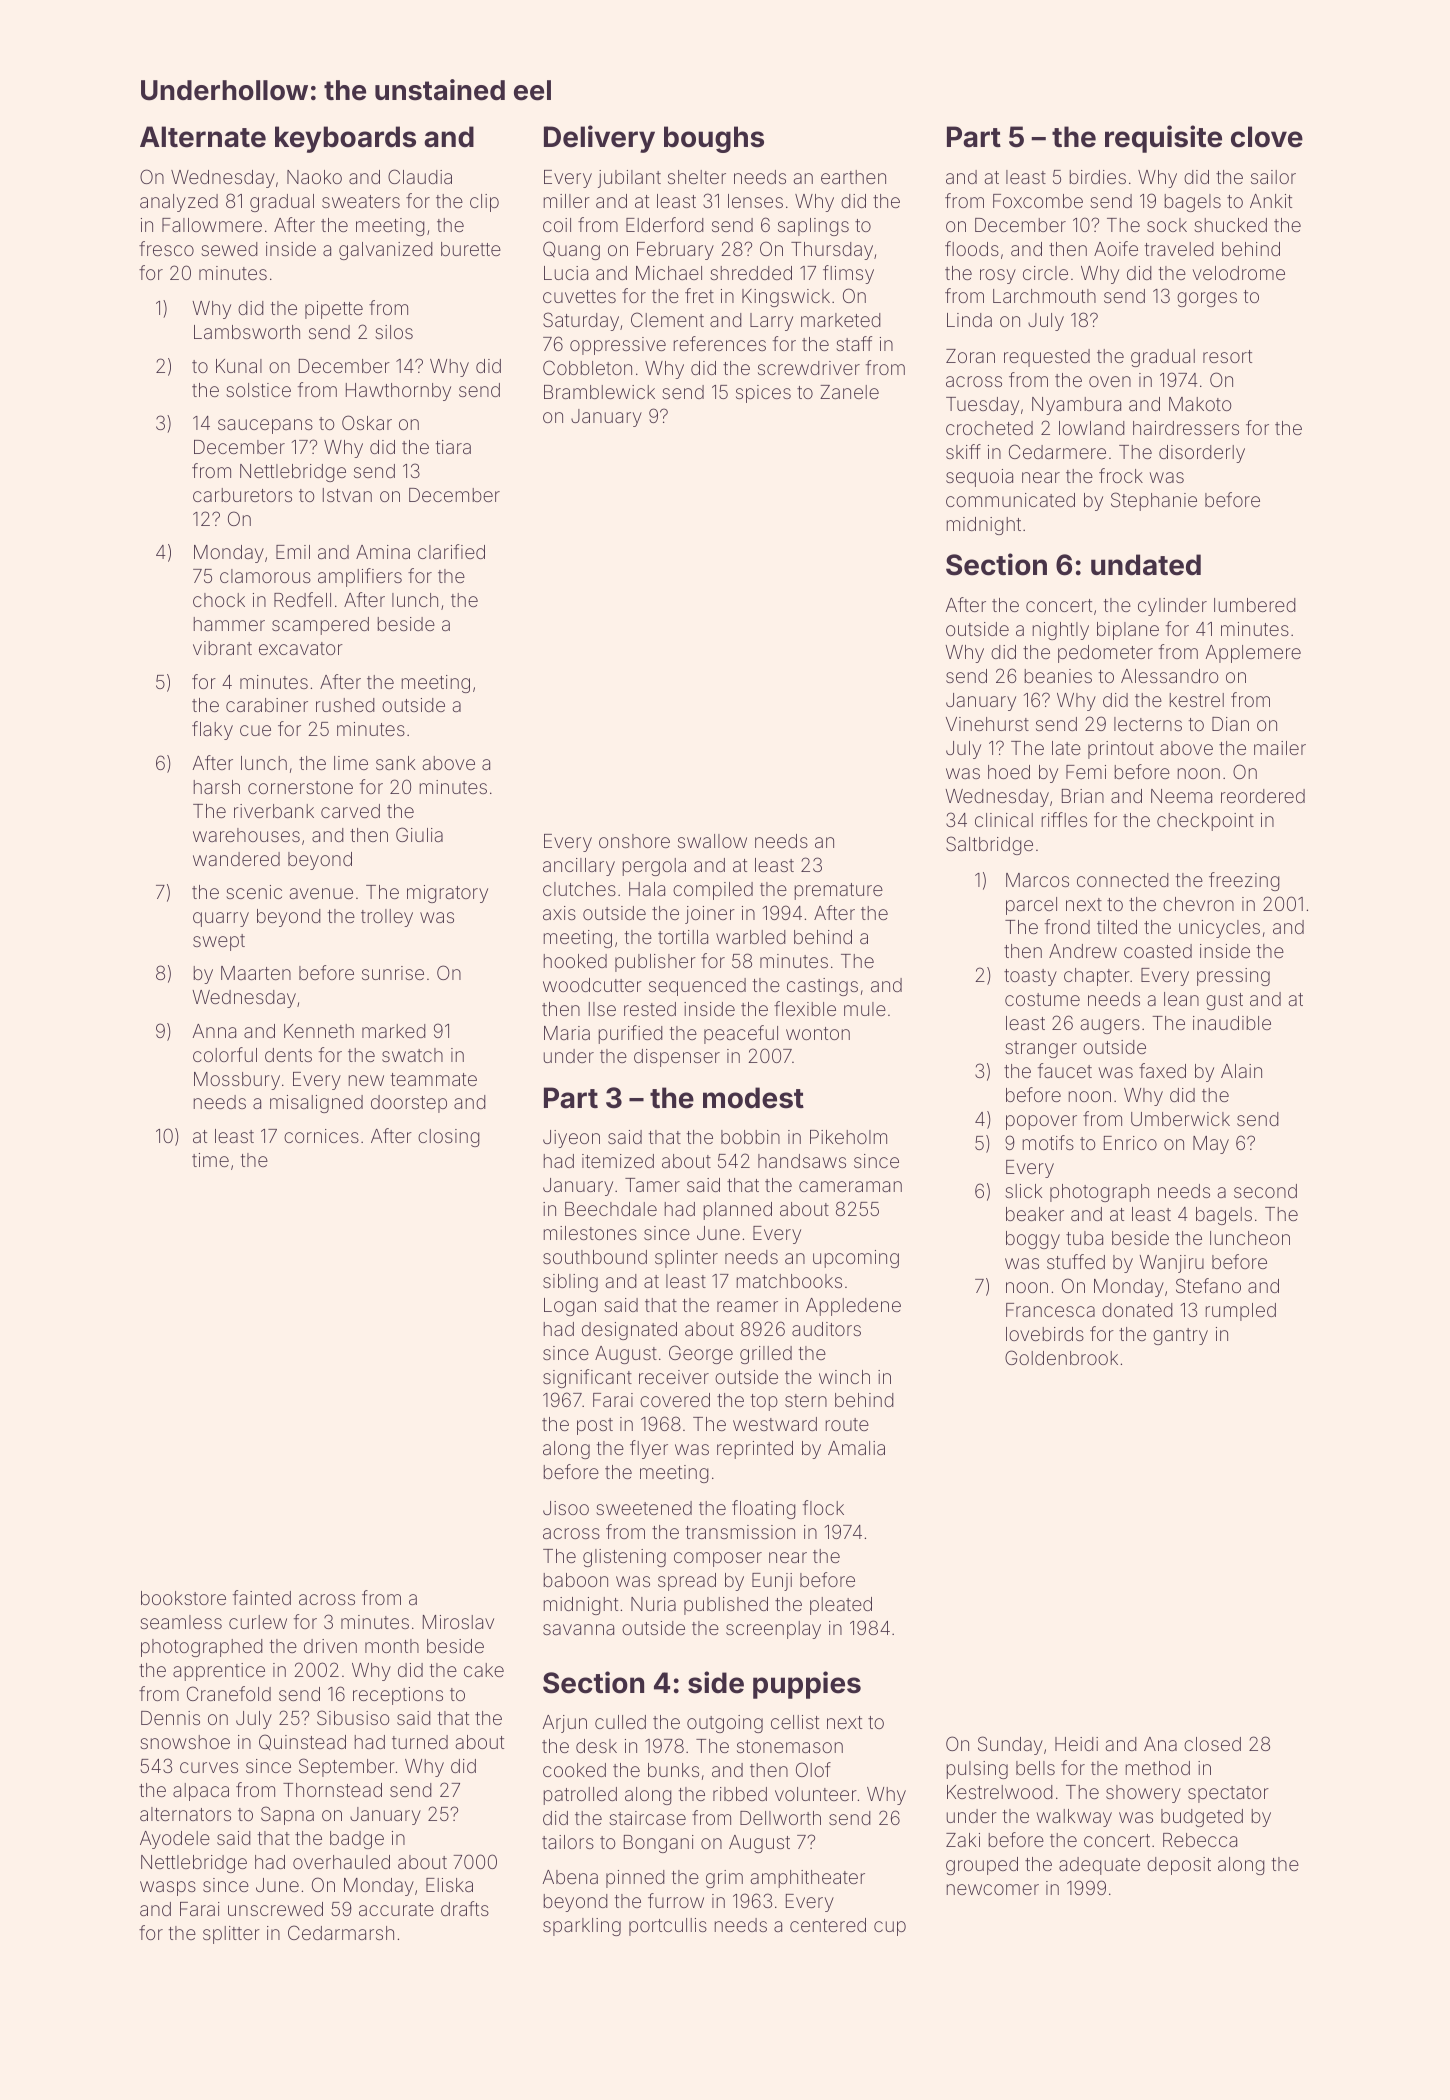  I want to click on onshore, so click(634, 841).
